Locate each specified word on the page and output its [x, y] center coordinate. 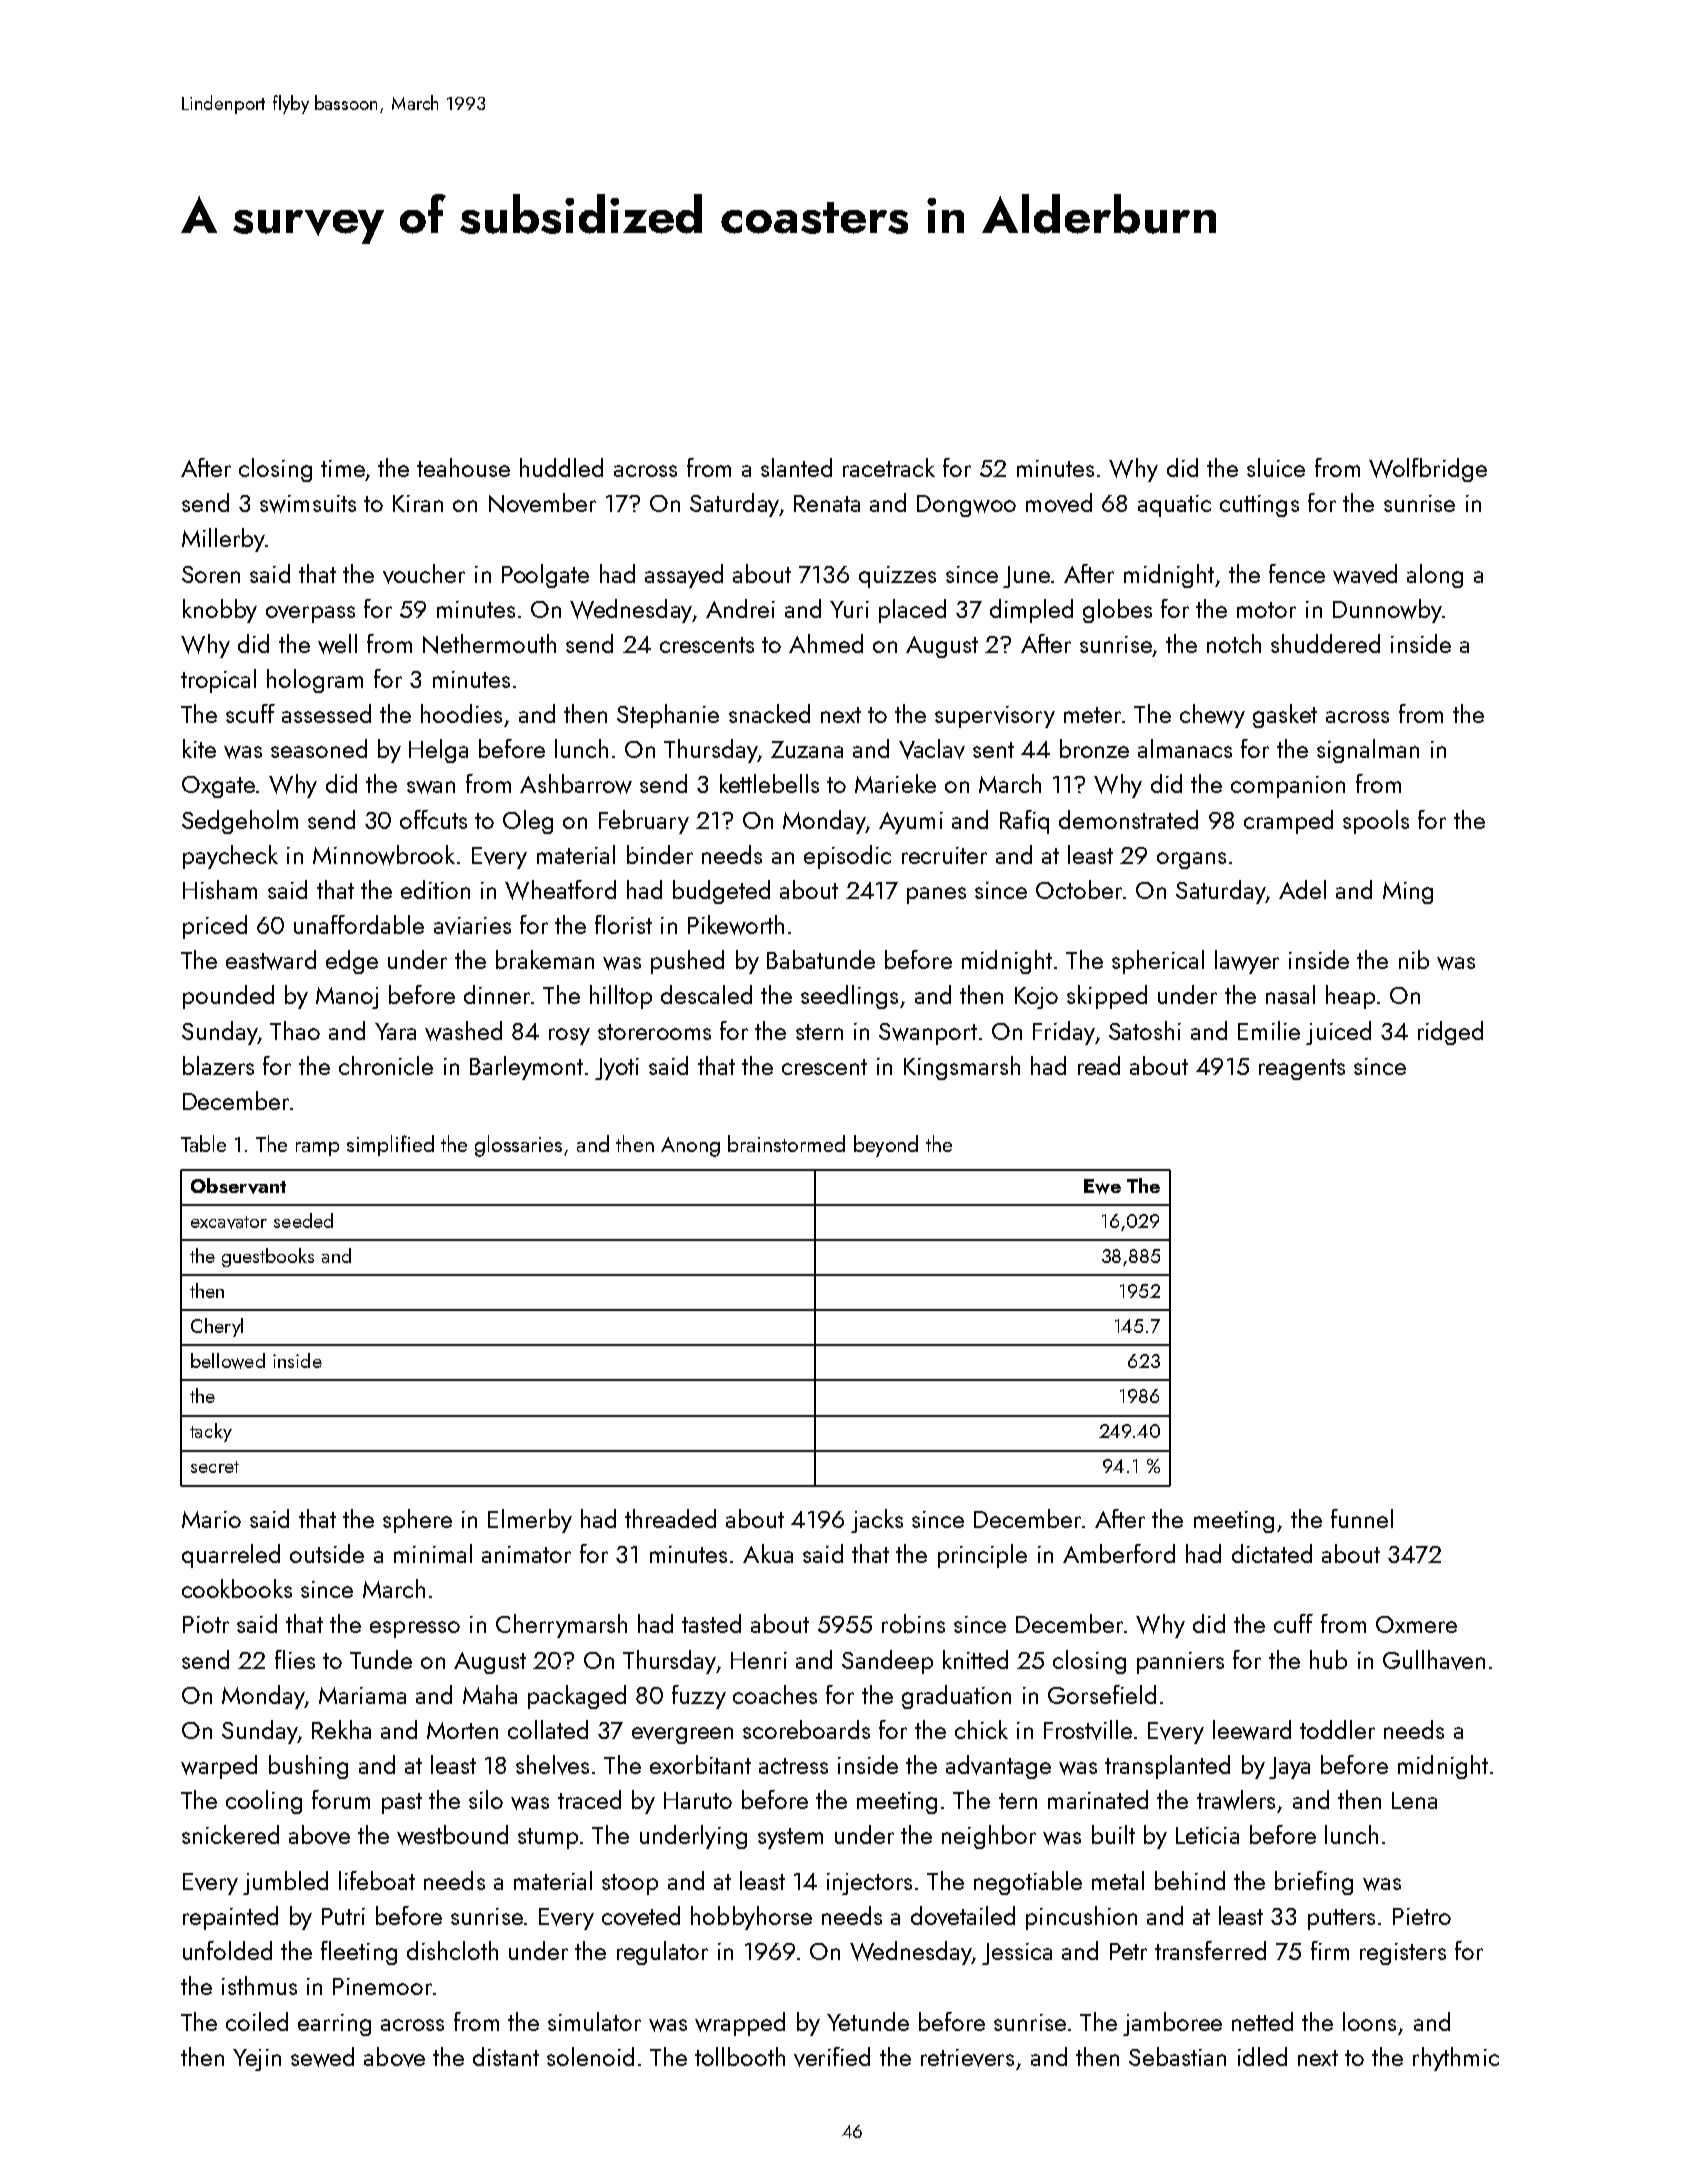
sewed [322, 2057]
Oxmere [1416, 1624]
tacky [211, 1432]
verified [832, 2057]
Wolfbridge [1428, 470]
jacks [877, 1521]
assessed [326, 713]
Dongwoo [966, 506]
